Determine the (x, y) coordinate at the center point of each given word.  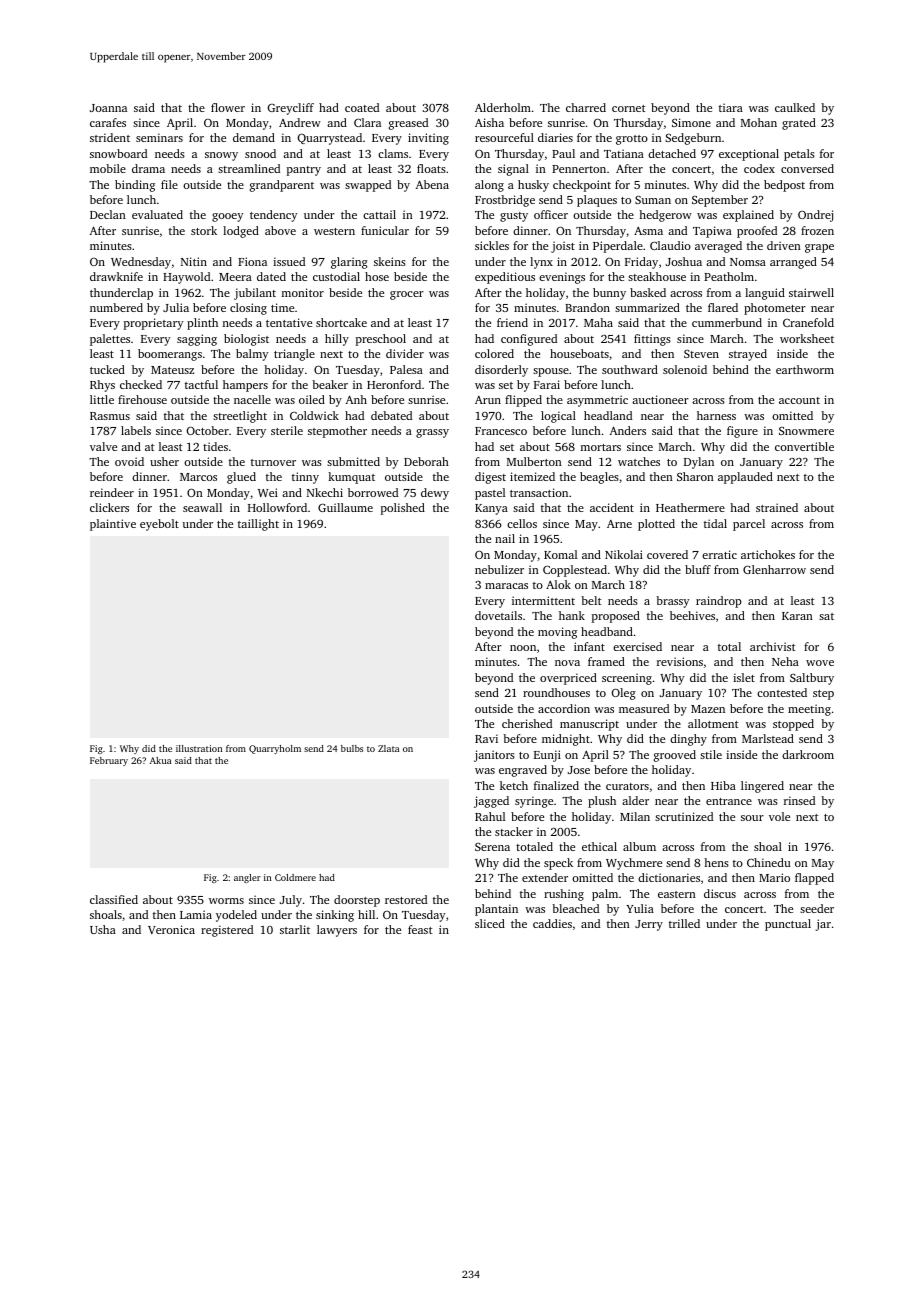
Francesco (501, 431)
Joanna (108, 108)
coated (362, 107)
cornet (629, 108)
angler (247, 878)
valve (103, 446)
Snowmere (806, 431)
